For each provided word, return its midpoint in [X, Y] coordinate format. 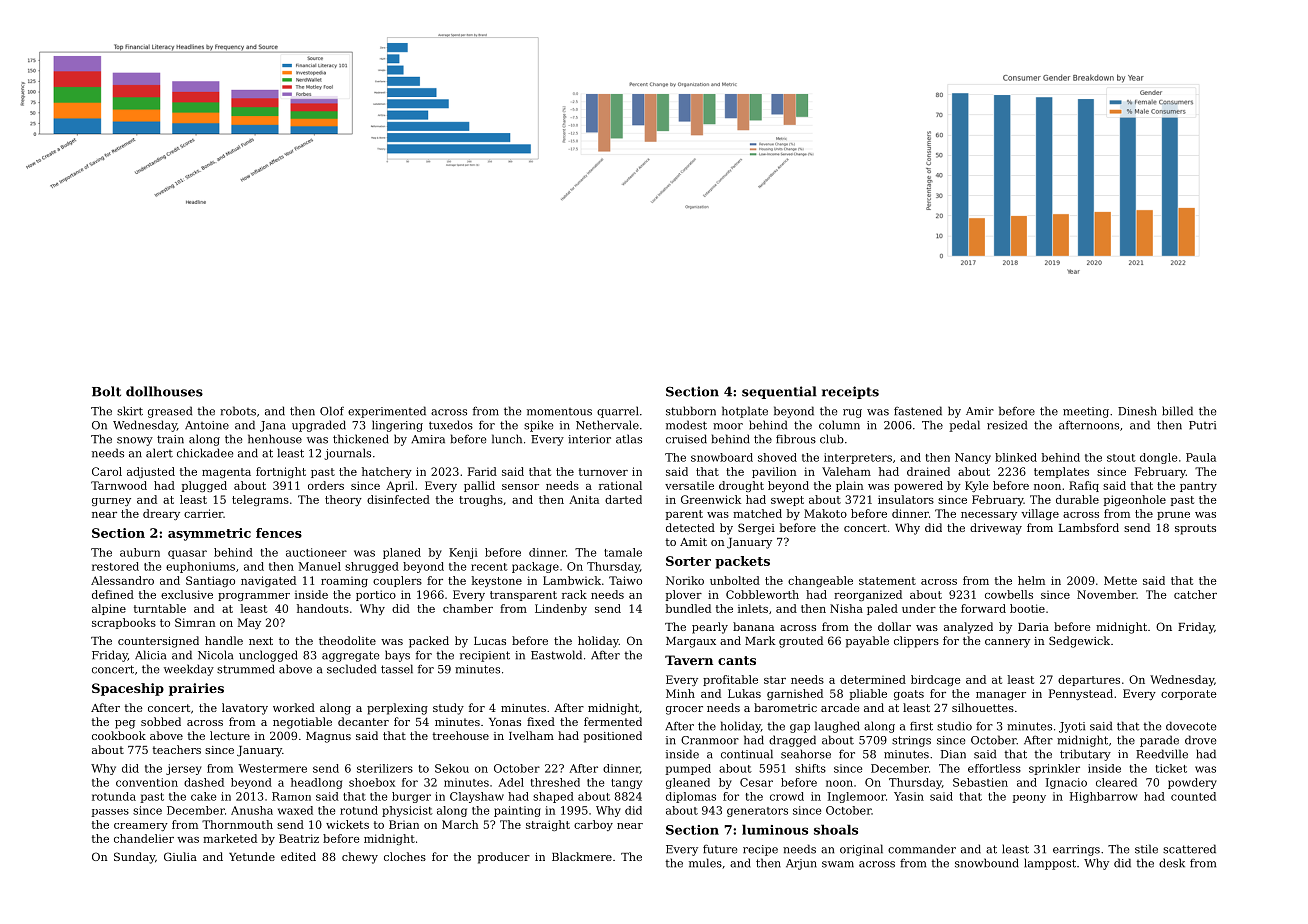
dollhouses [164, 391]
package [535, 567]
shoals [836, 829]
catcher [1195, 594]
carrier [203, 513]
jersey [184, 769]
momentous [559, 412]
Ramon [291, 796]
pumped [688, 769]
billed [1177, 411]
